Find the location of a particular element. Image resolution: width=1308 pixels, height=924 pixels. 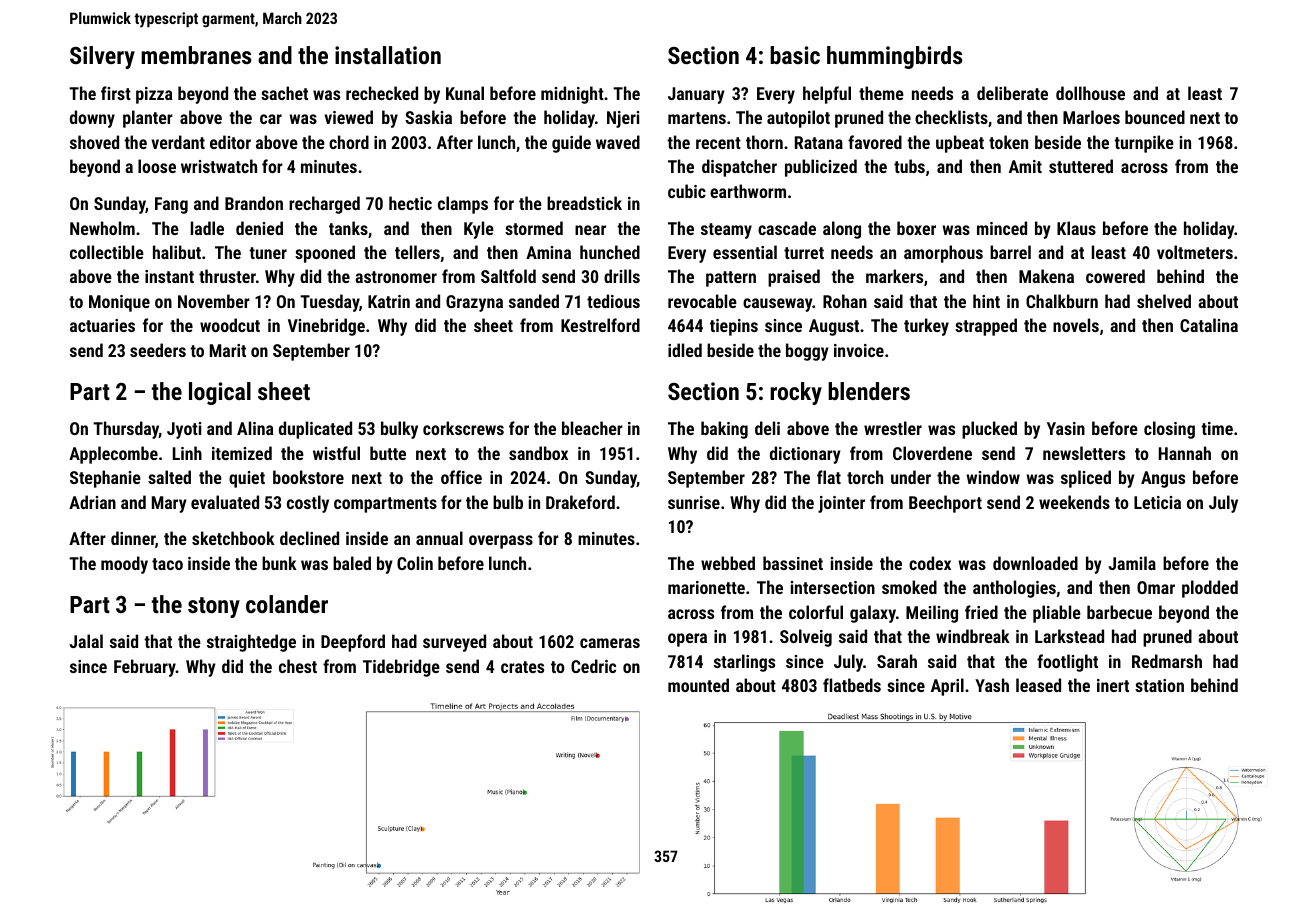

shelved is located at coordinates (1164, 301).
